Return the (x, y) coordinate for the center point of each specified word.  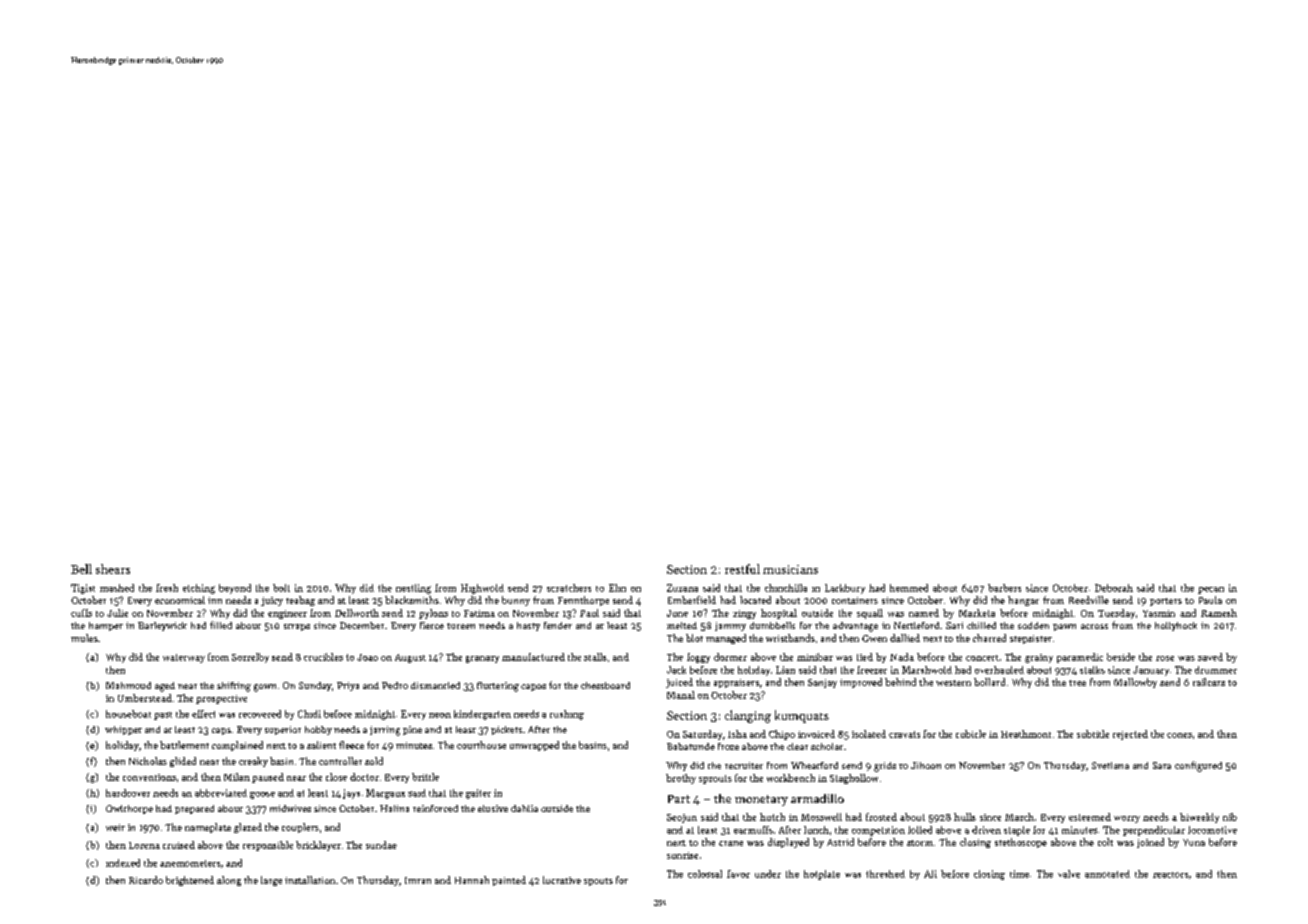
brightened (190, 881)
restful (742, 569)
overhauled (999, 670)
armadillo (817, 798)
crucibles (323, 657)
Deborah (1114, 588)
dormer (730, 657)
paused (268, 778)
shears (113, 569)
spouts (598, 882)
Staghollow (854, 779)
